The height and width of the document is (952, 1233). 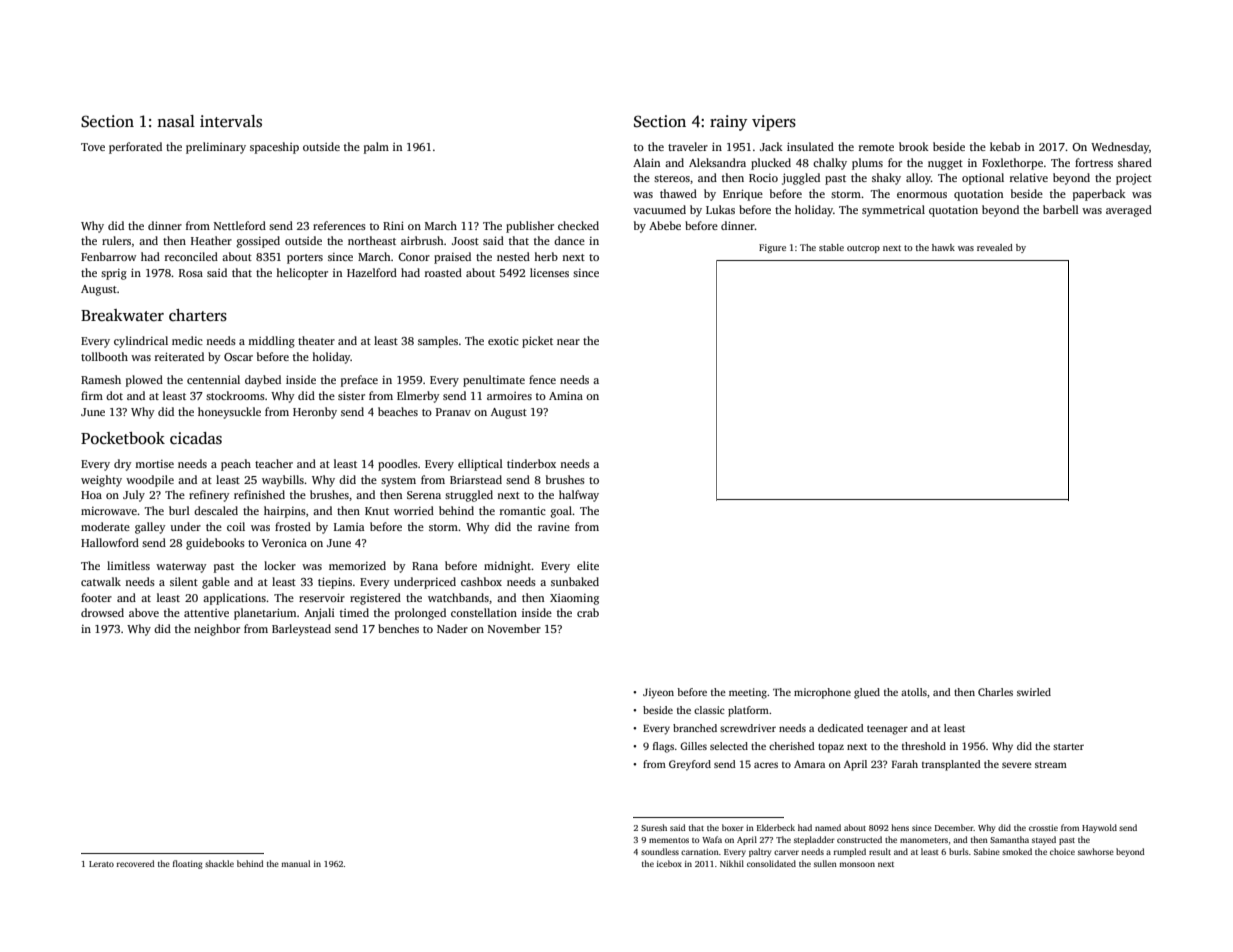 I want to click on Charles, so click(x=995, y=692).
